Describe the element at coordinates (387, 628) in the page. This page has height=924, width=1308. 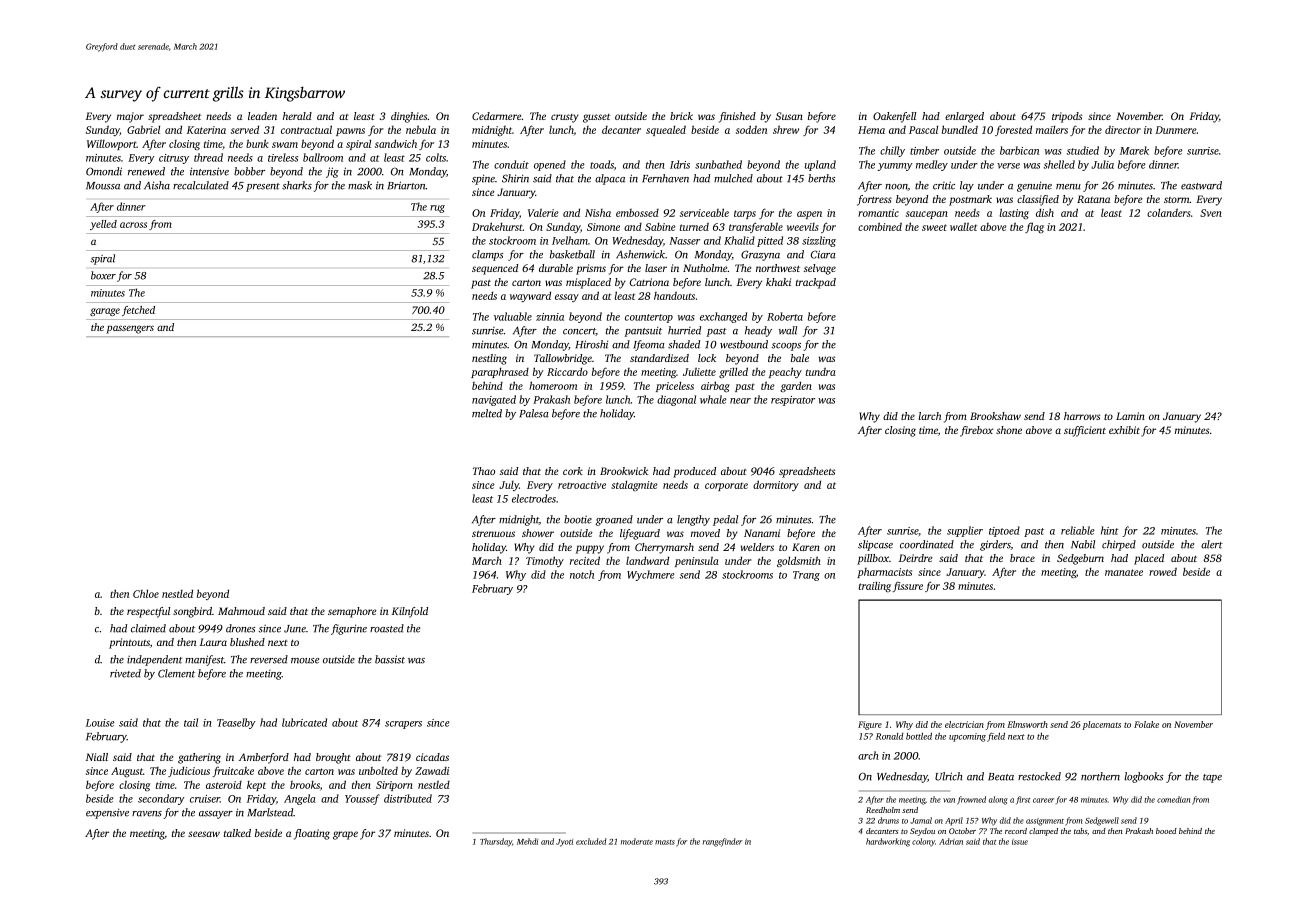
I see `roasted` at that location.
